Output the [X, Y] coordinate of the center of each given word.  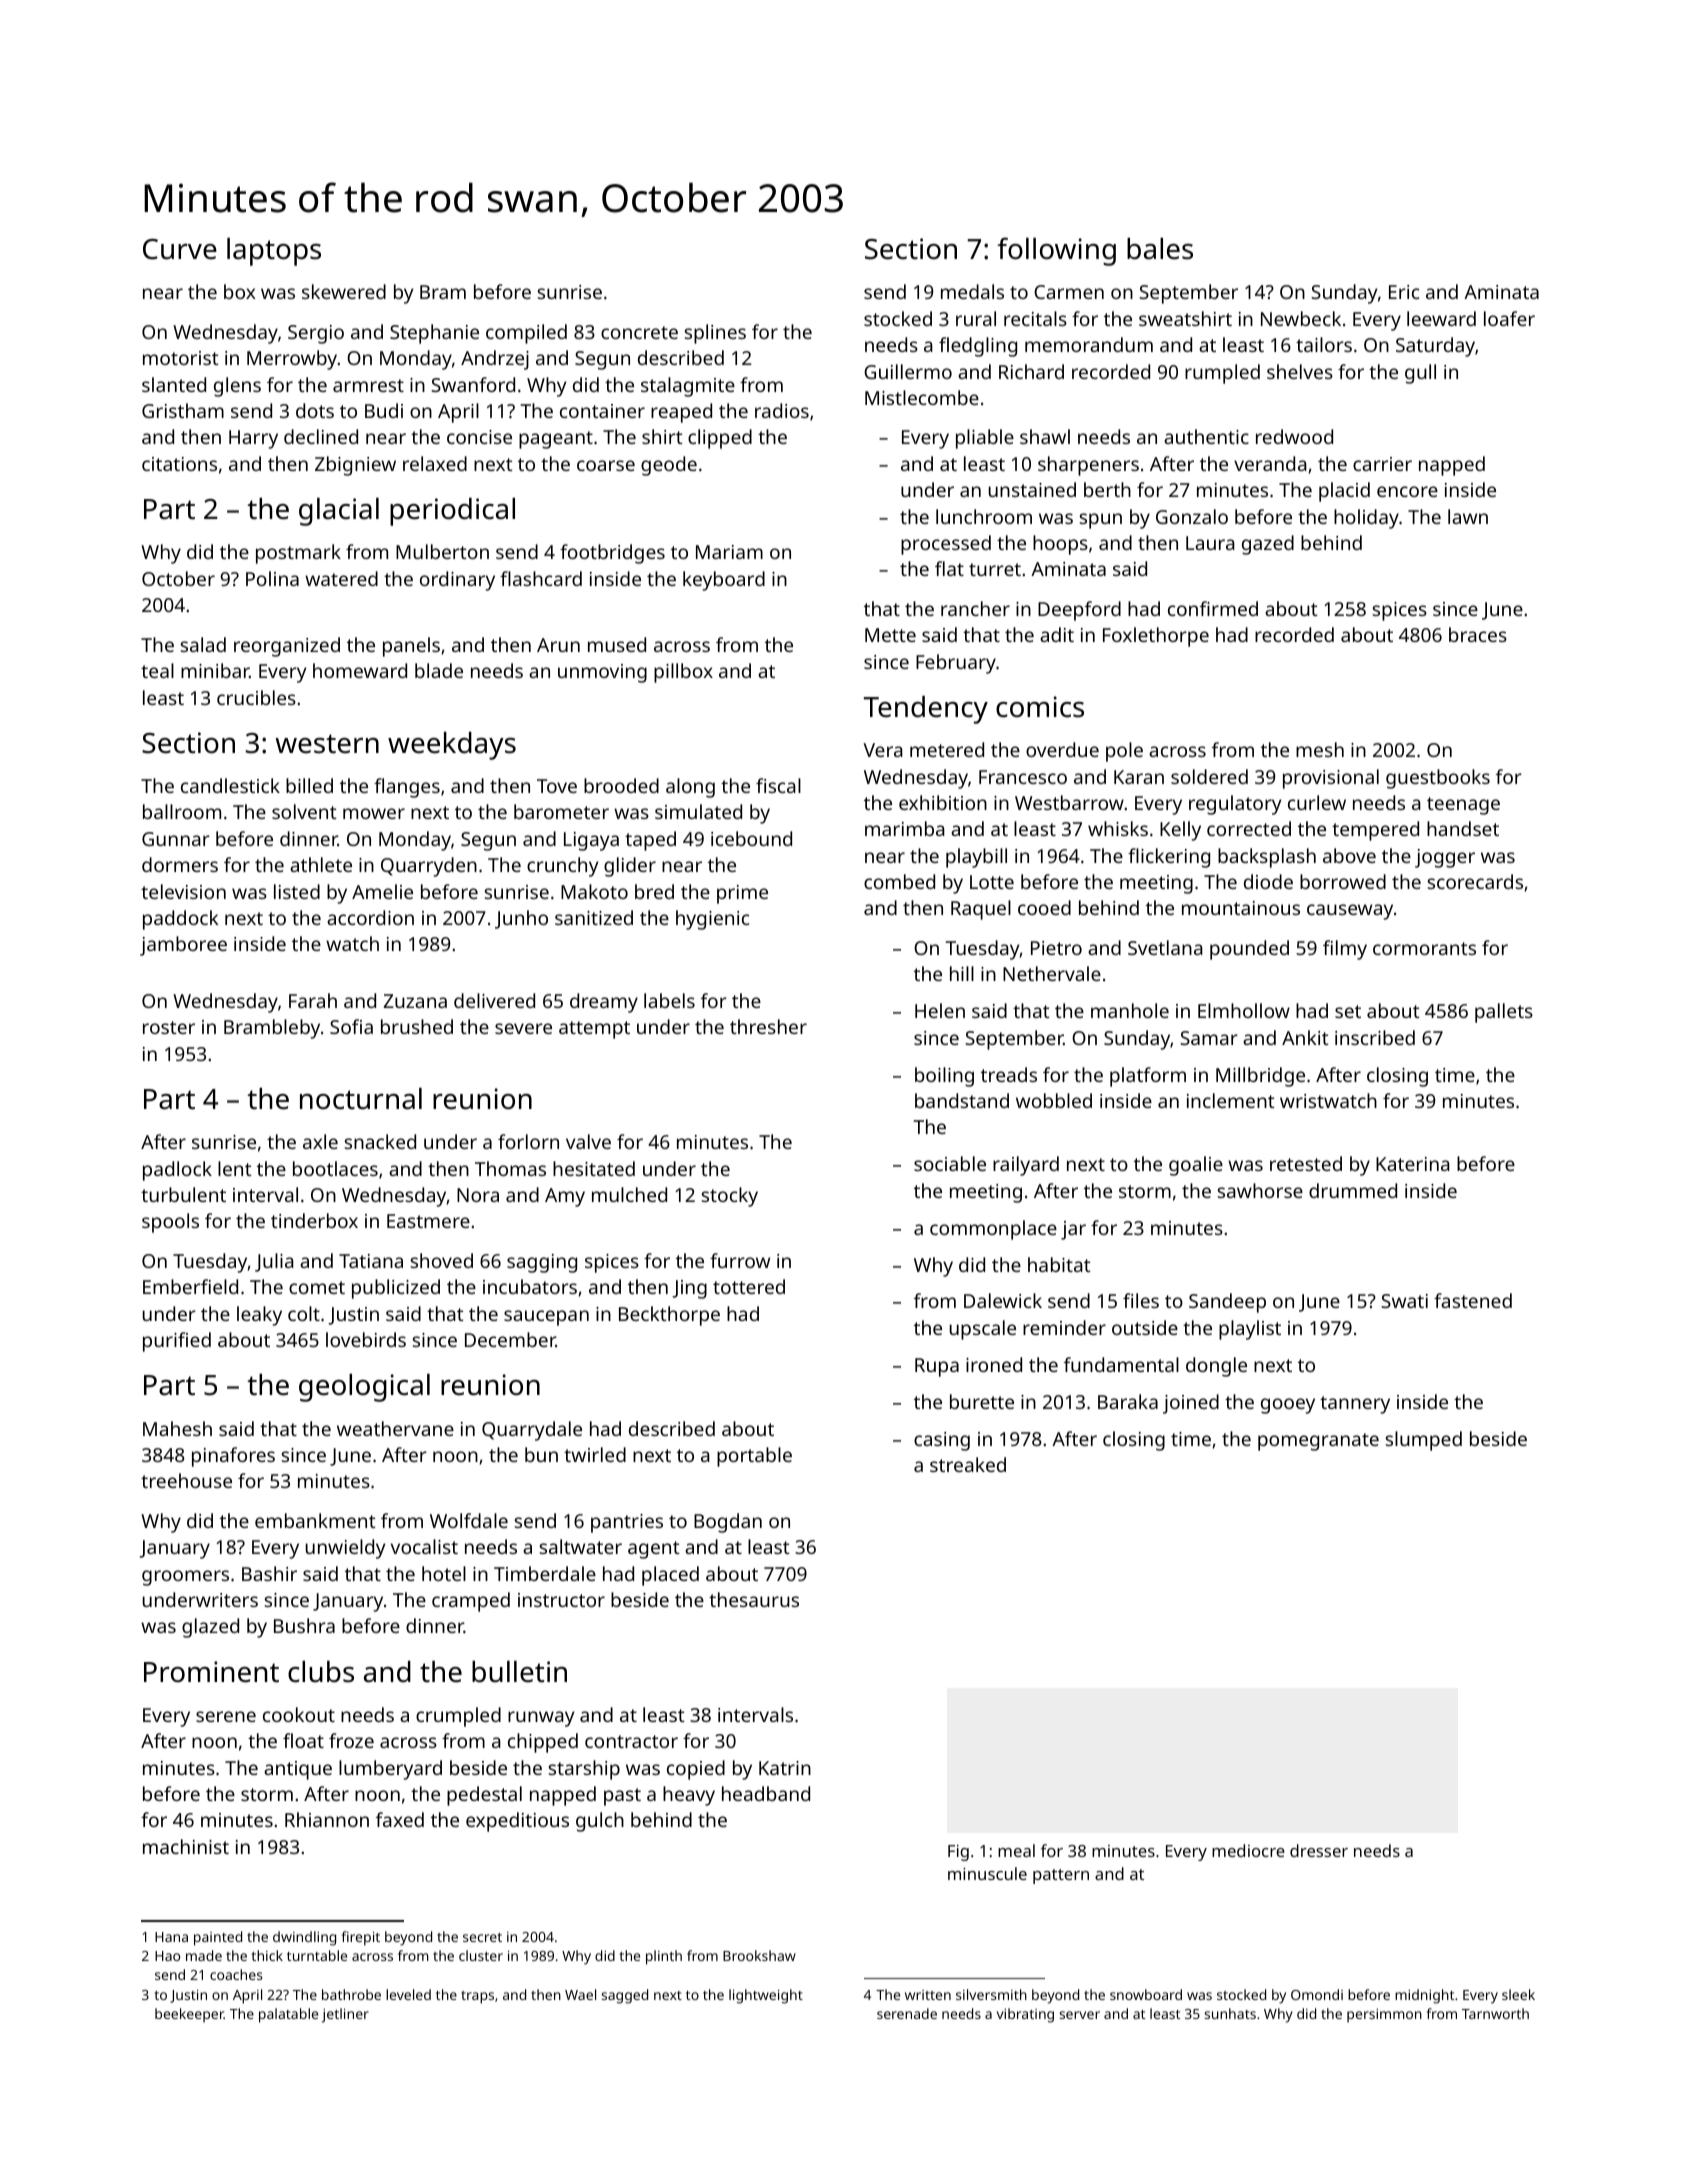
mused [617, 644]
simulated [698, 811]
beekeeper [189, 2015]
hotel [444, 1573]
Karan [1139, 777]
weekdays [452, 746]
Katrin [785, 1768]
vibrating [1025, 2015]
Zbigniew [355, 466]
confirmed [1213, 608]
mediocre [1248, 1850]
